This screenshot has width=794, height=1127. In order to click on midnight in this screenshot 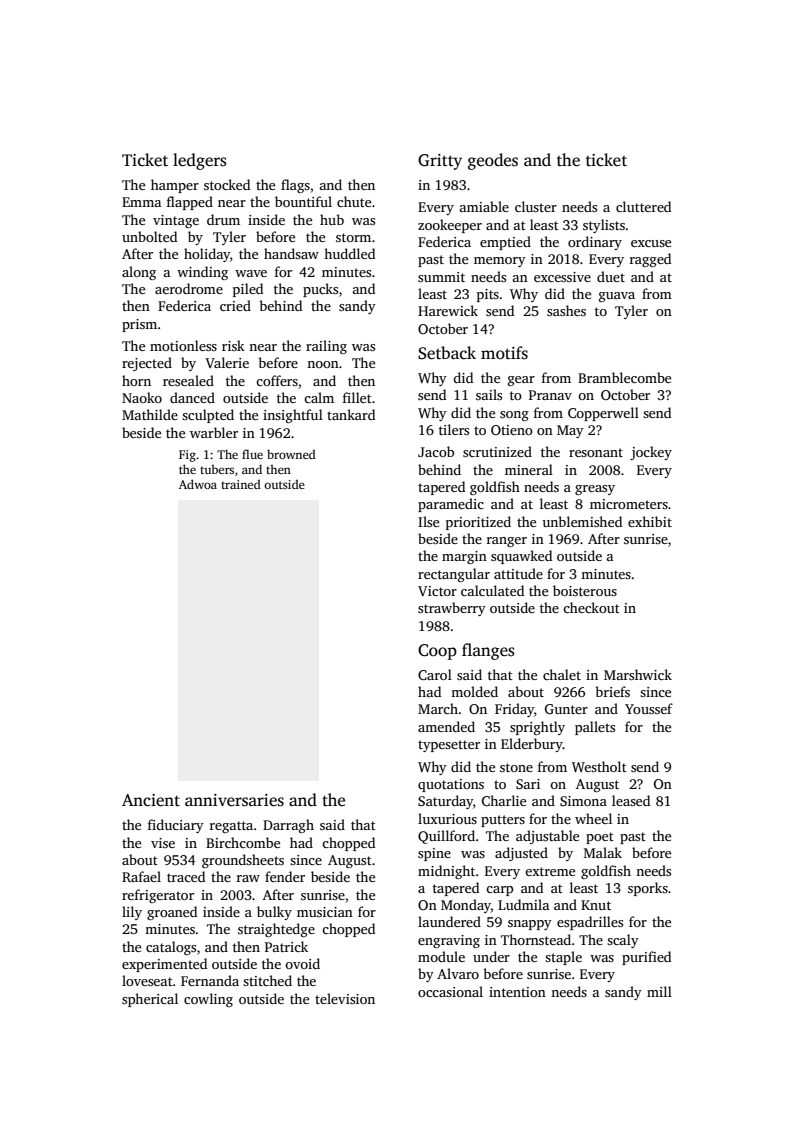, I will do `click(446, 872)`.
